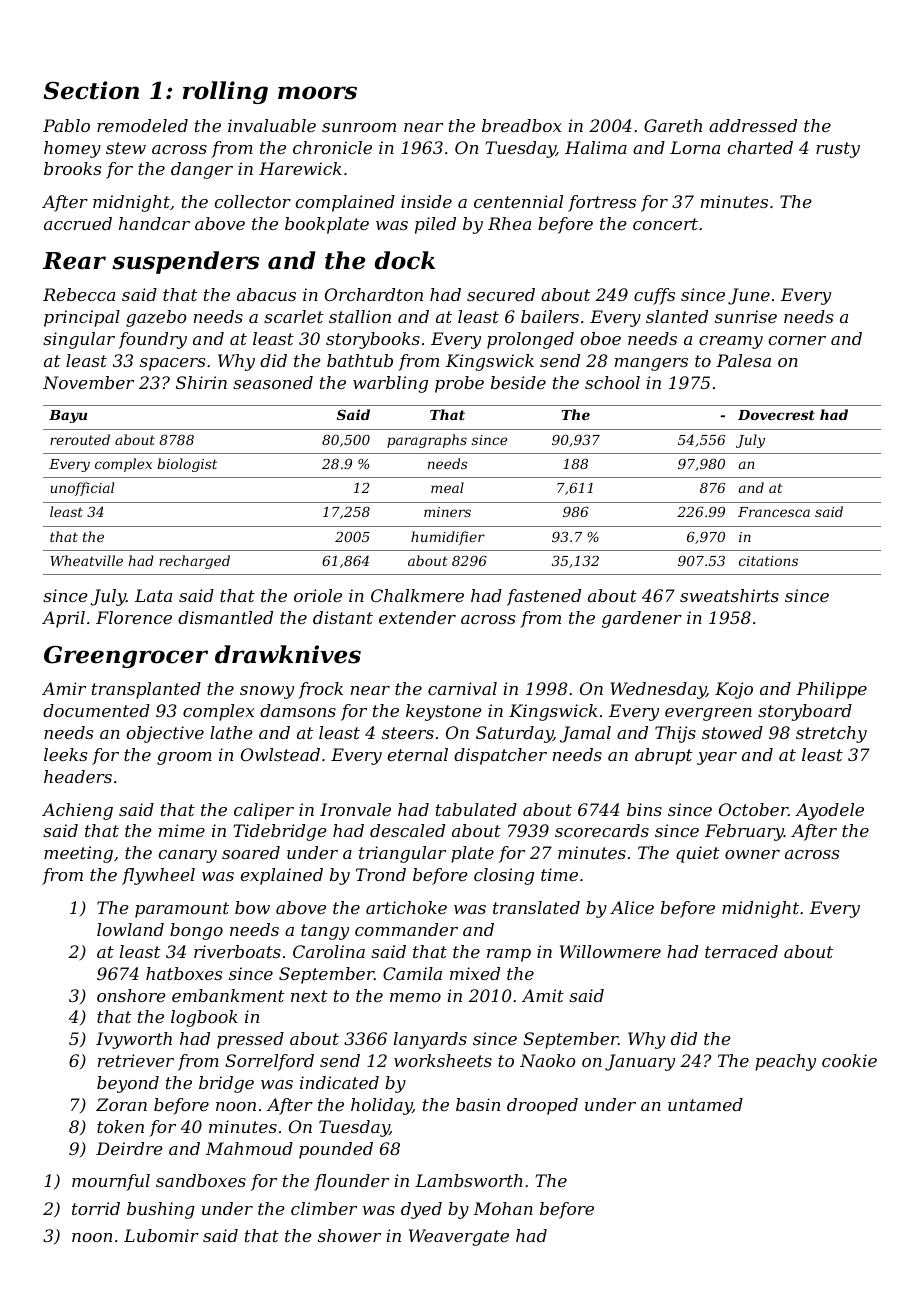  Describe the element at coordinates (749, 296) in the screenshot. I see `June` at that location.
